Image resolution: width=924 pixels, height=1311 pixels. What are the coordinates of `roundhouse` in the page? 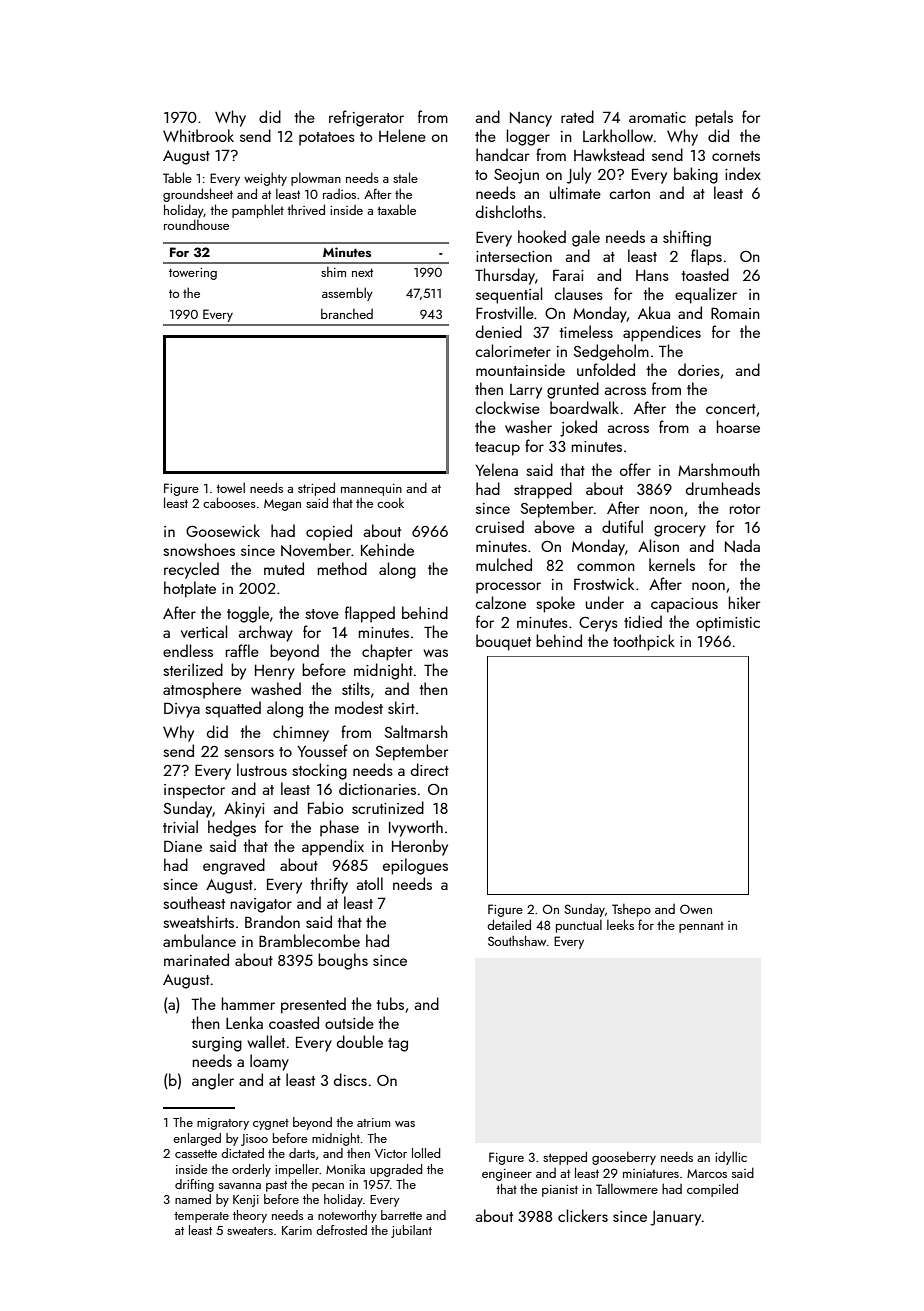 It's located at (196, 224).
